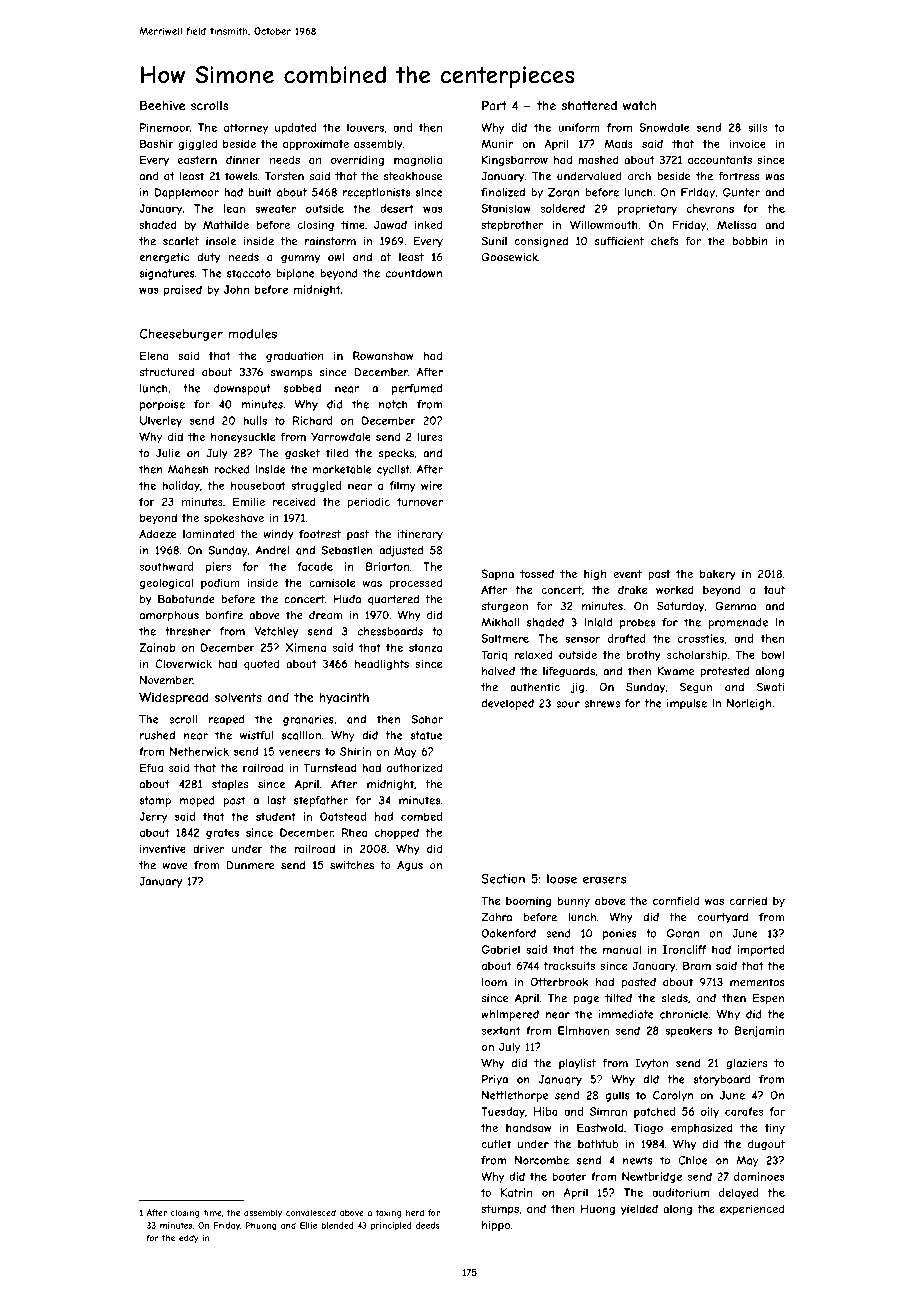  Describe the element at coordinates (272, 550) in the screenshot. I see `Andrei` at that location.
